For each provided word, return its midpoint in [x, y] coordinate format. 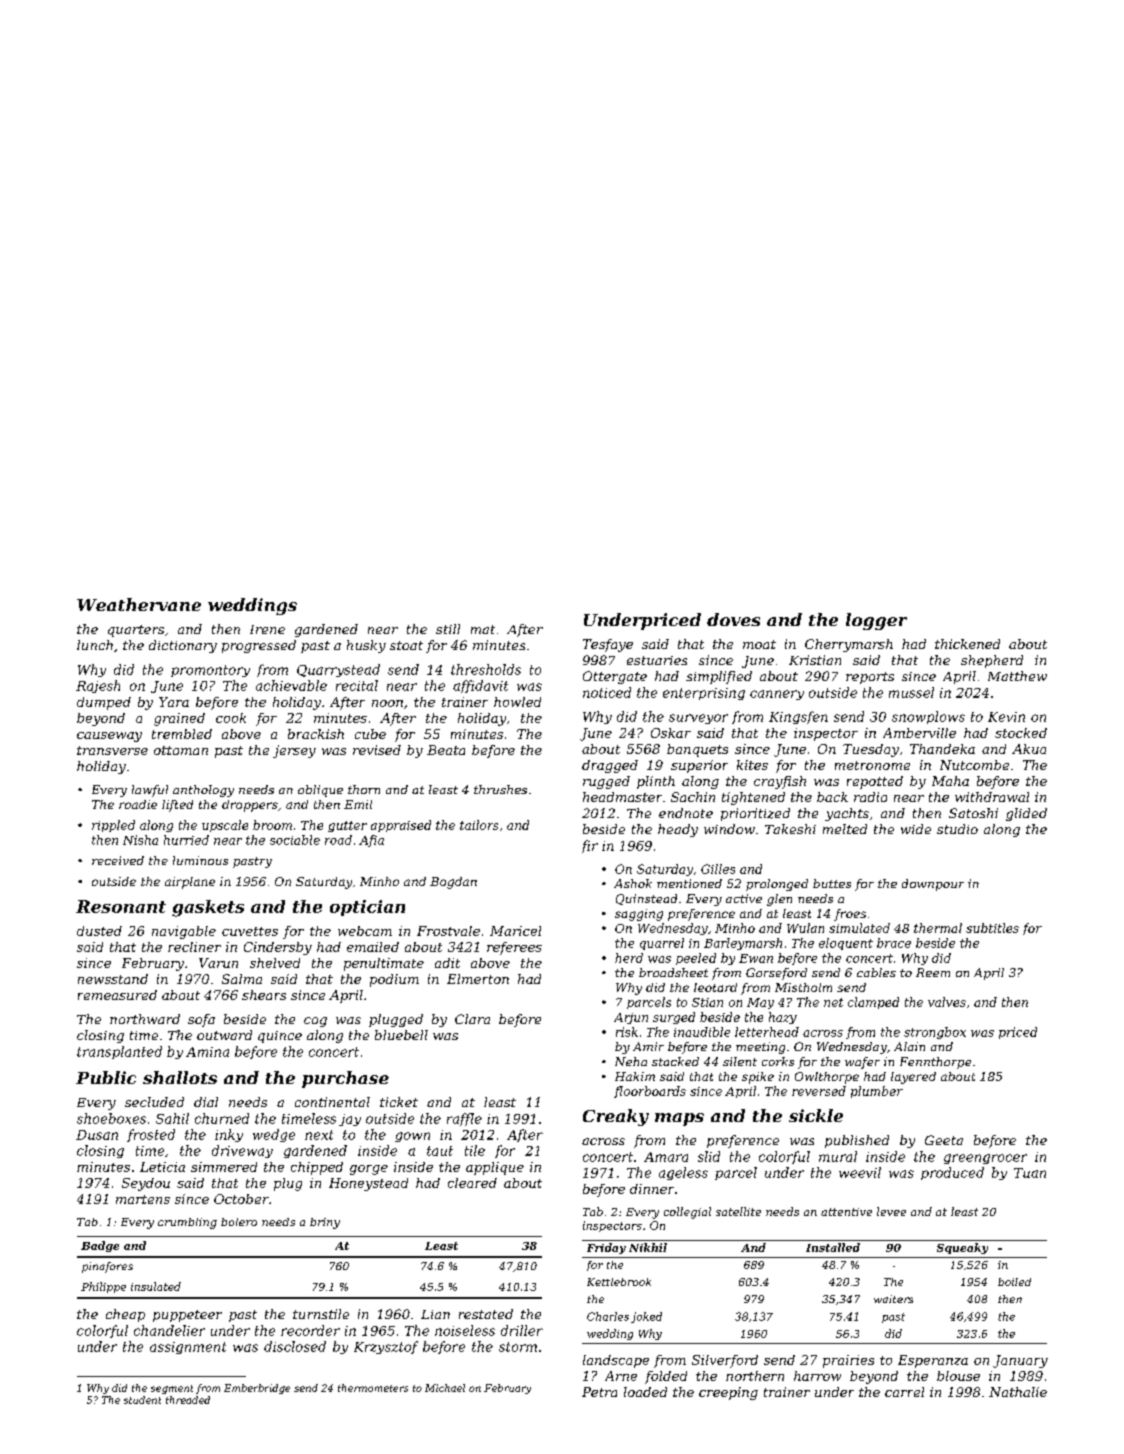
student [142, 1400]
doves [733, 619]
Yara [174, 702]
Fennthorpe [935, 1063]
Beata [446, 750]
